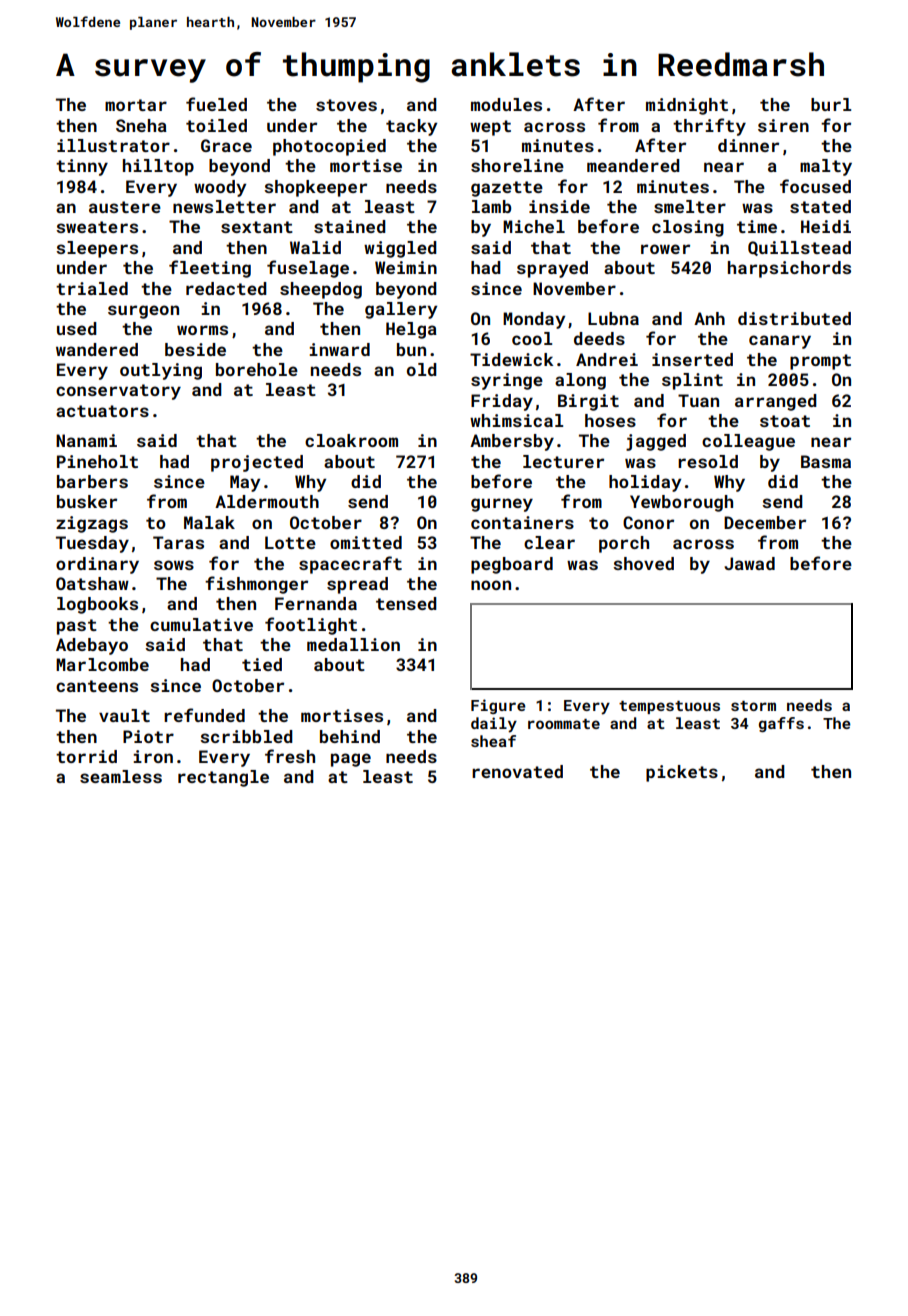 Image resolution: width=908 pixels, height=1316 pixels. I want to click on modules, so click(506, 104).
